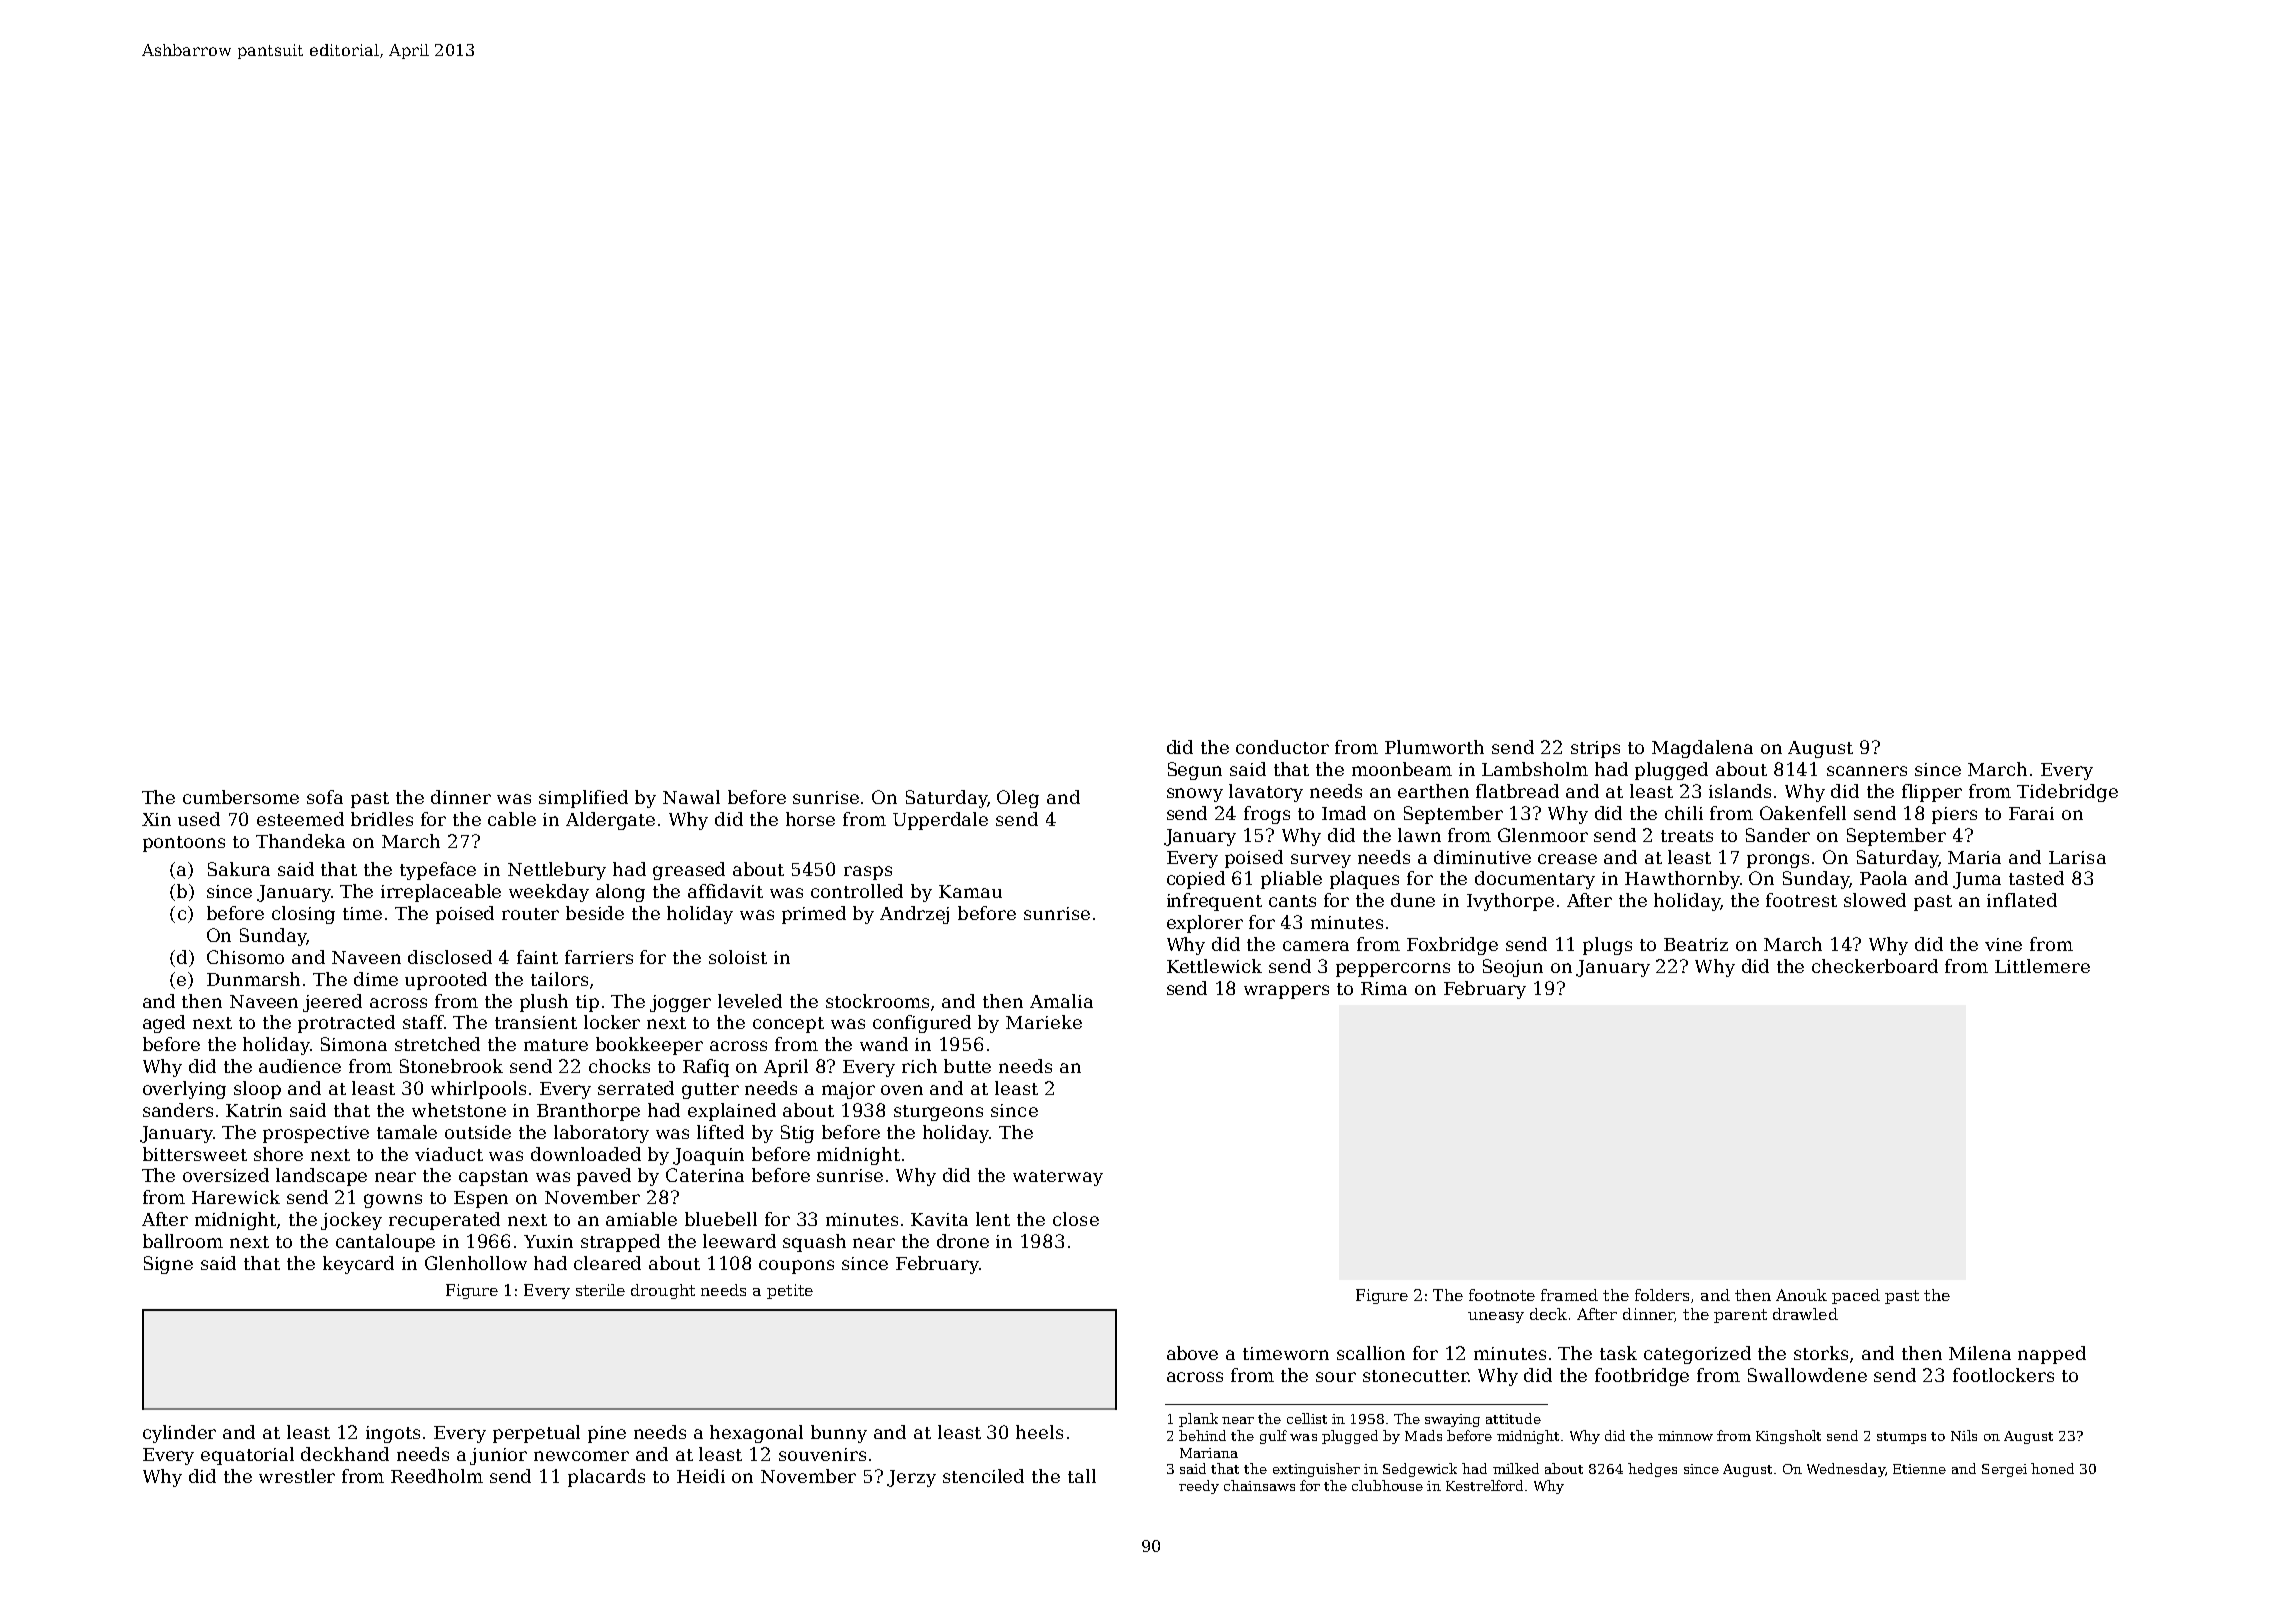 This screenshot has height=1614, width=2282. Describe the element at coordinates (705, 1175) in the screenshot. I see `Caterina` at that location.
